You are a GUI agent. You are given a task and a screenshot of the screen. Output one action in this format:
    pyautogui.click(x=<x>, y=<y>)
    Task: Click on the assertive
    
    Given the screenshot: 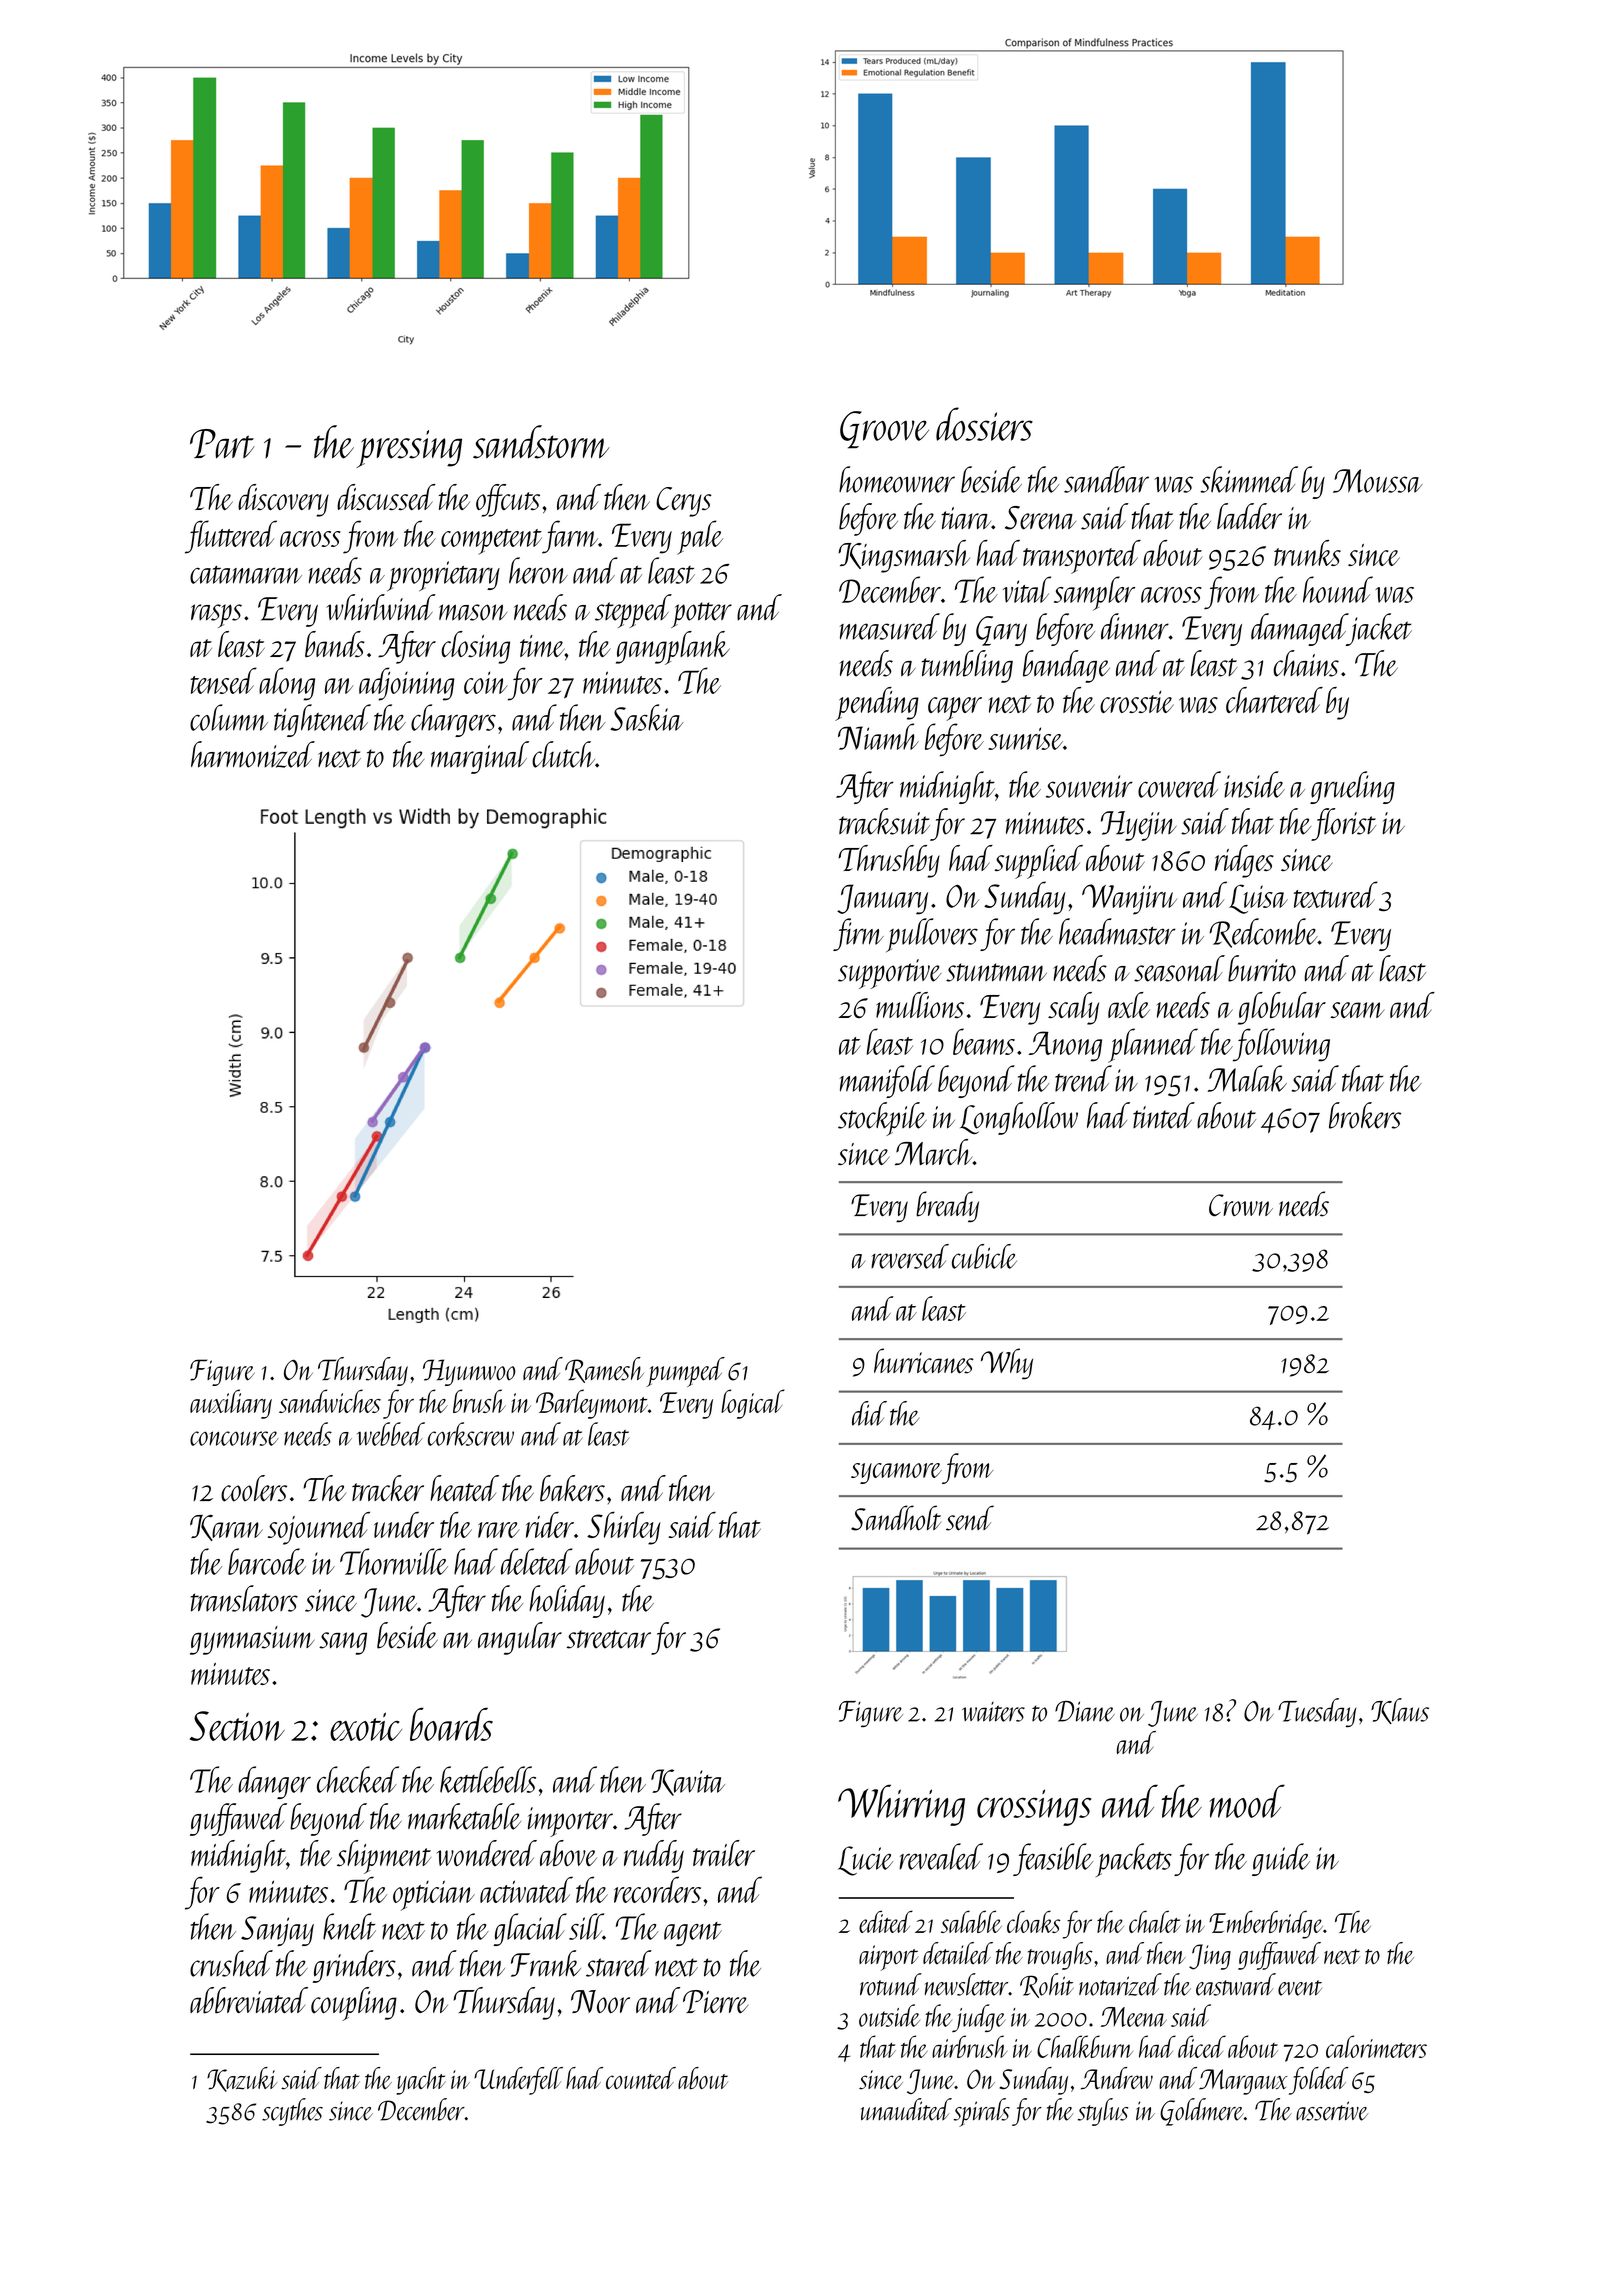 What is the action you would take?
    pyautogui.click(x=1332, y=2111)
